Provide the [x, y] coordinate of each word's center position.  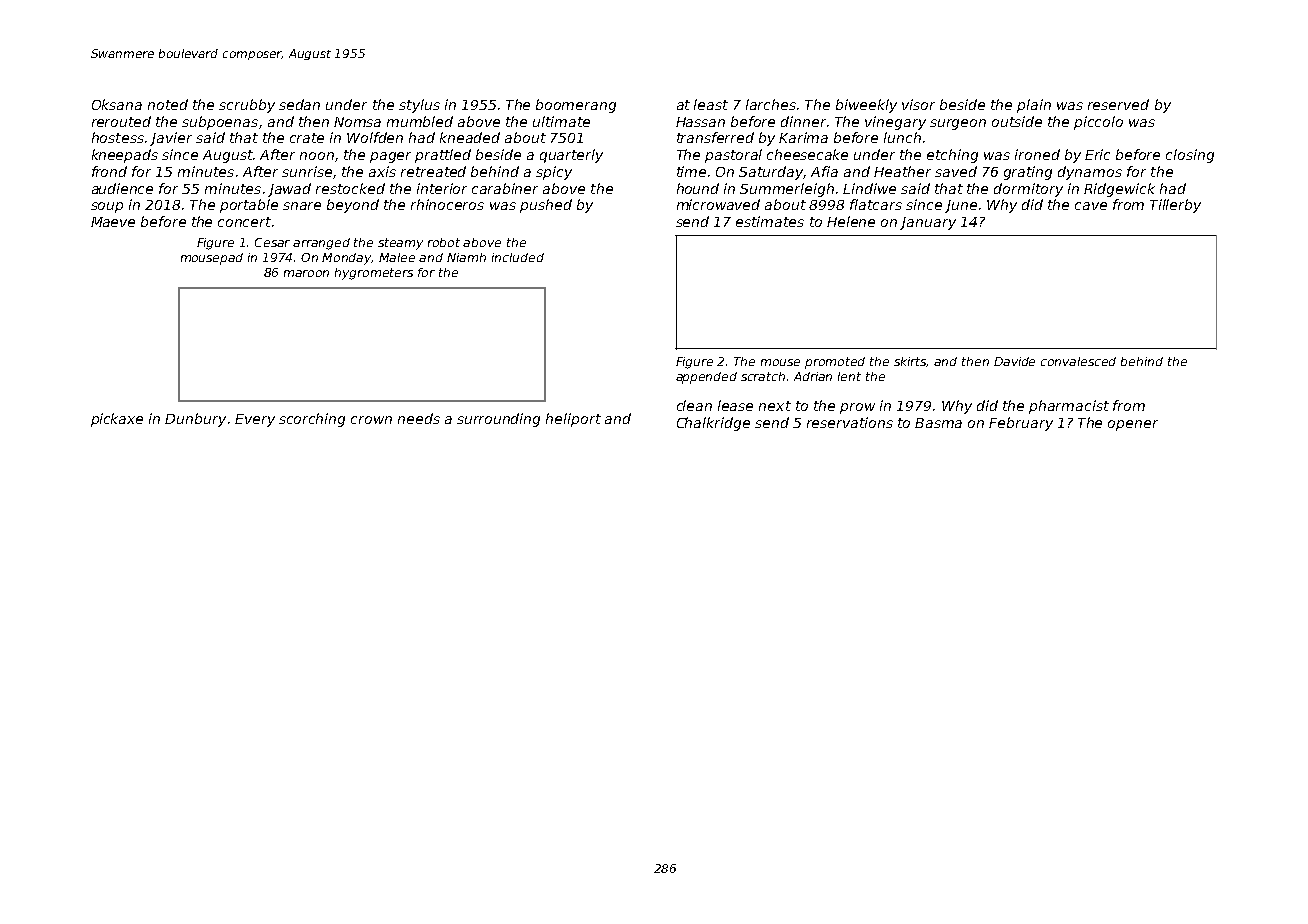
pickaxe [117, 420]
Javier [171, 139]
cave [1091, 206]
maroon [306, 273]
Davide [1014, 361]
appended [706, 378]
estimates [770, 221]
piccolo [1098, 123]
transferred [715, 137]
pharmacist [1069, 407]
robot [444, 242]
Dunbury [195, 420]
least [711, 104]
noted [168, 104]
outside [1017, 121]
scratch [763, 376]
